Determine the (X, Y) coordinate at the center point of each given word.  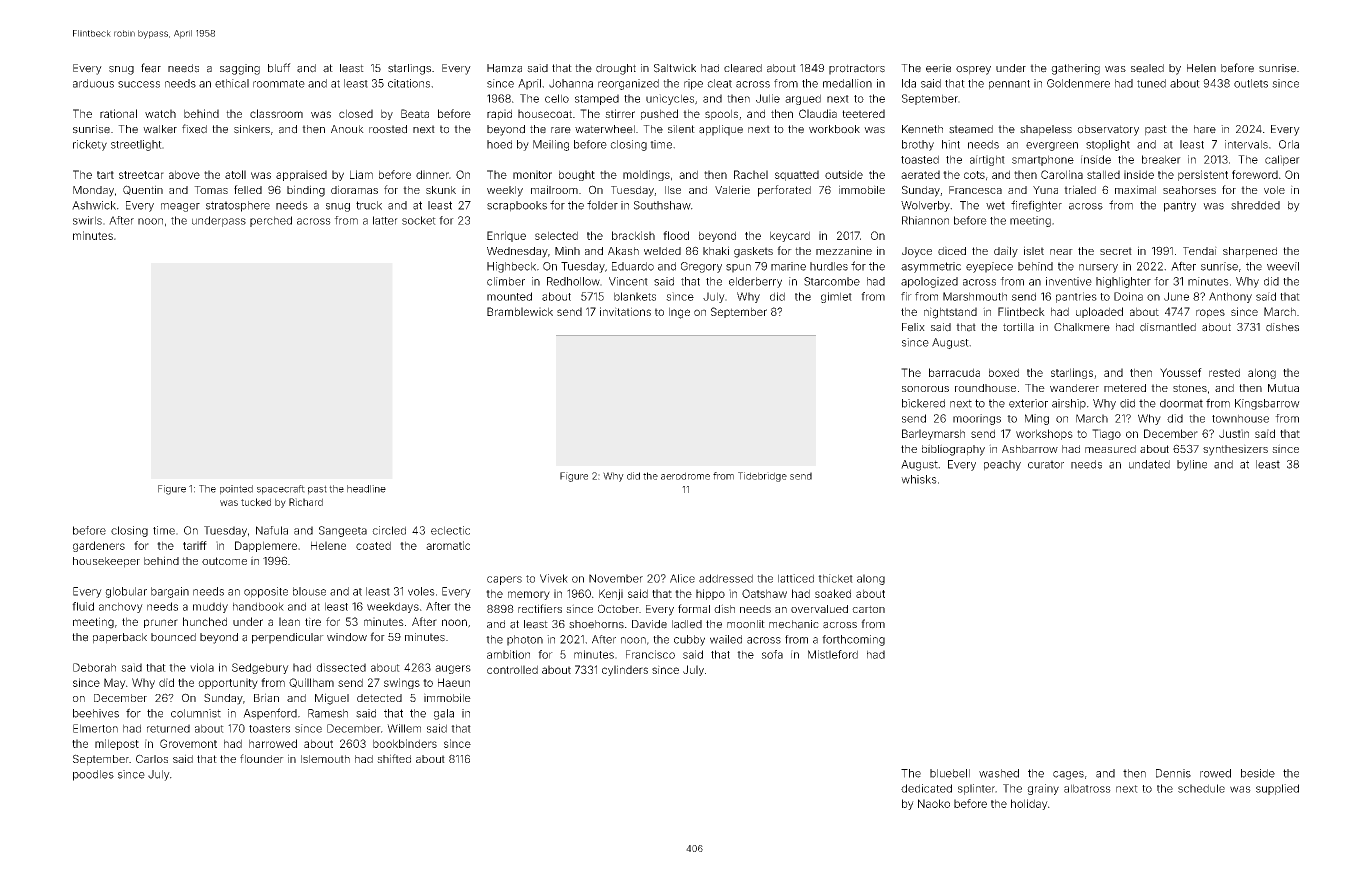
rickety (90, 145)
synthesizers (1235, 450)
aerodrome (685, 476)
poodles (93, 775)
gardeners (99, 546)
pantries (1076, 297)
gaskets (753, 252)
